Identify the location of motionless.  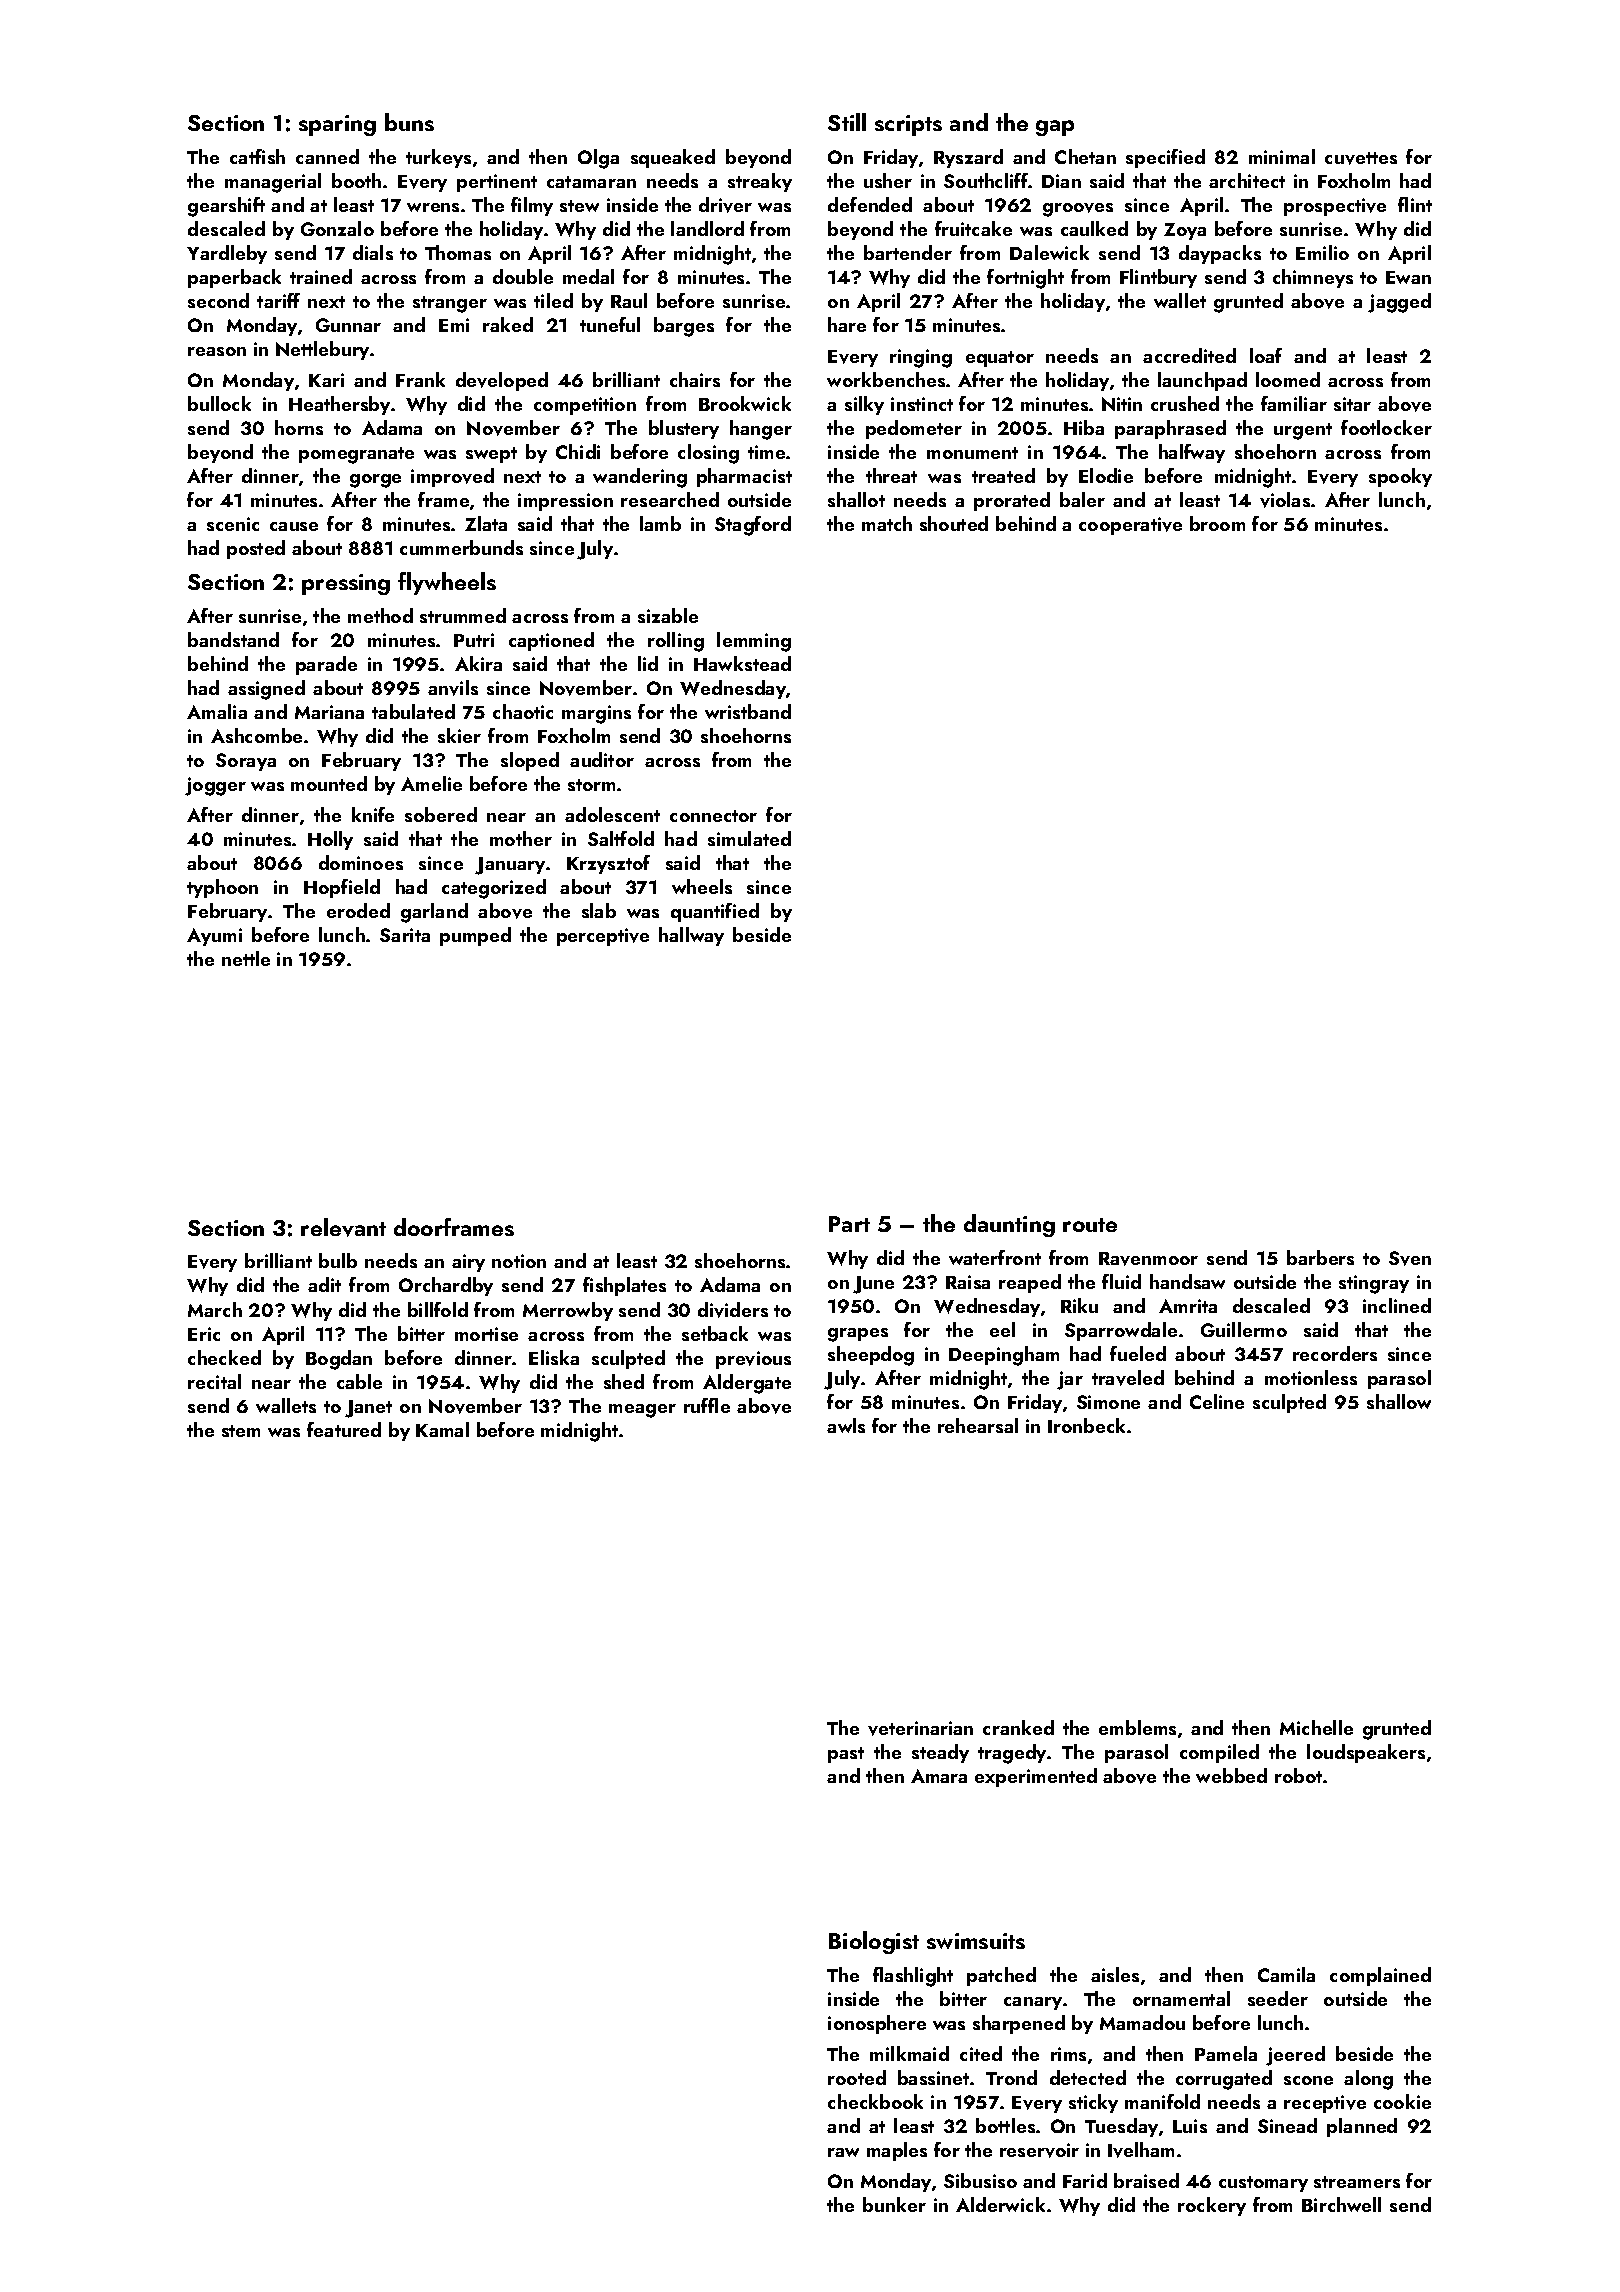
(1311, 1377).
